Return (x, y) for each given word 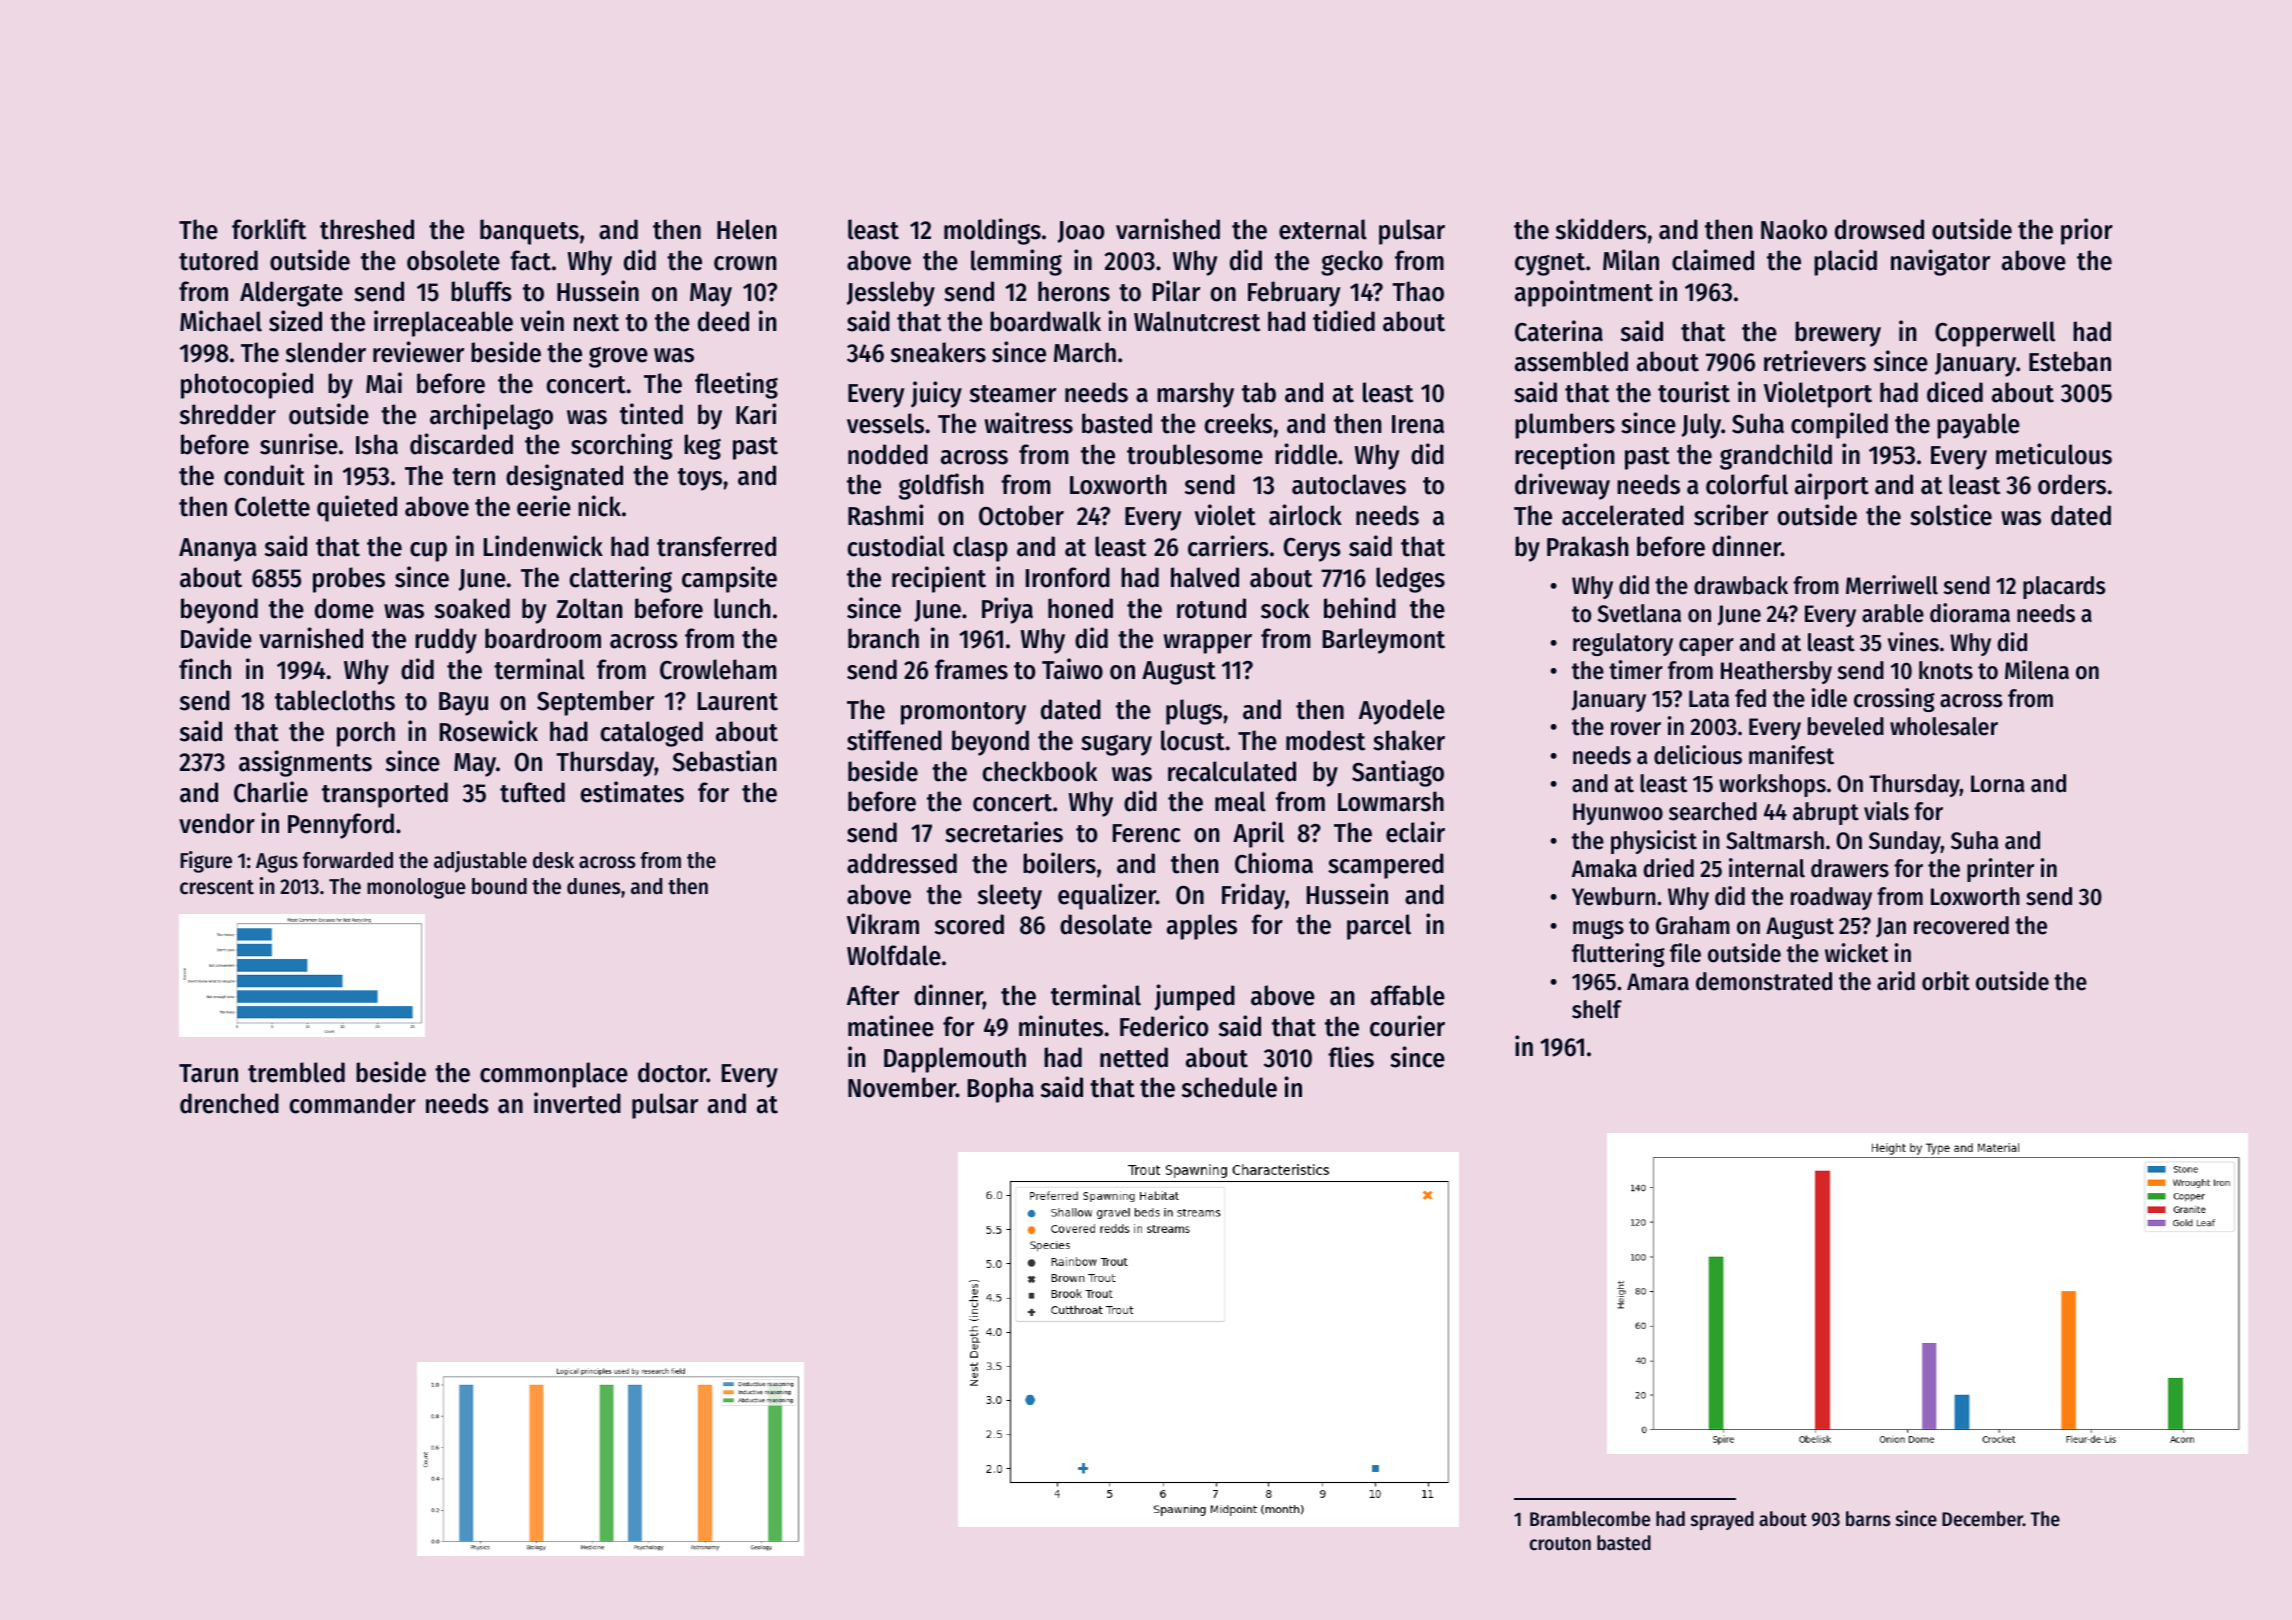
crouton (1560, 1544)
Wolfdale (894, 955)
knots (1946, 670)
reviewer (418, 352)
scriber (1731, 515)
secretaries (1004, 832)
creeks (1238, 423)
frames (971, 669)
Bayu (463, 704)
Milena (2037, 670)
